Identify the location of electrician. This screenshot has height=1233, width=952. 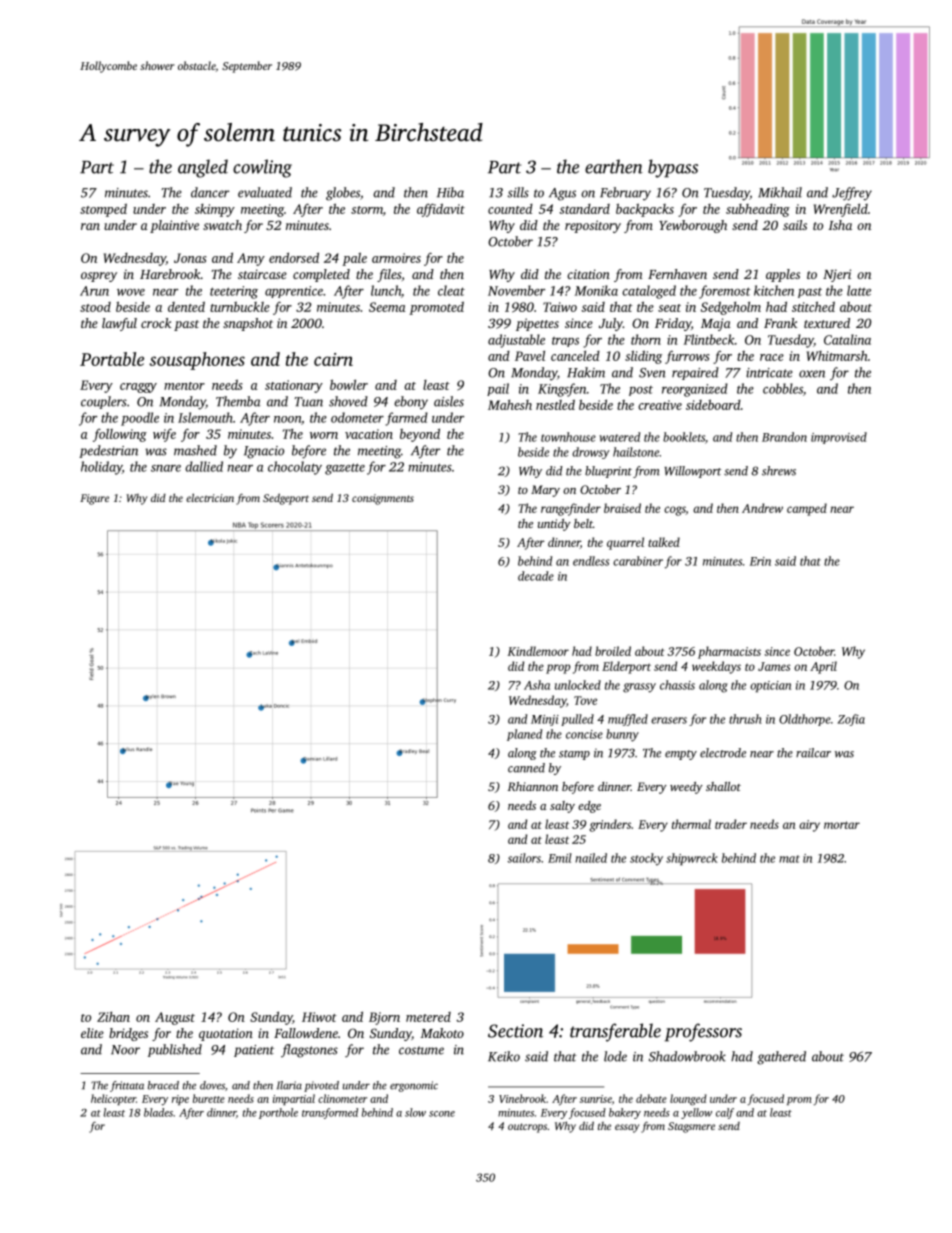
(210, 497).
